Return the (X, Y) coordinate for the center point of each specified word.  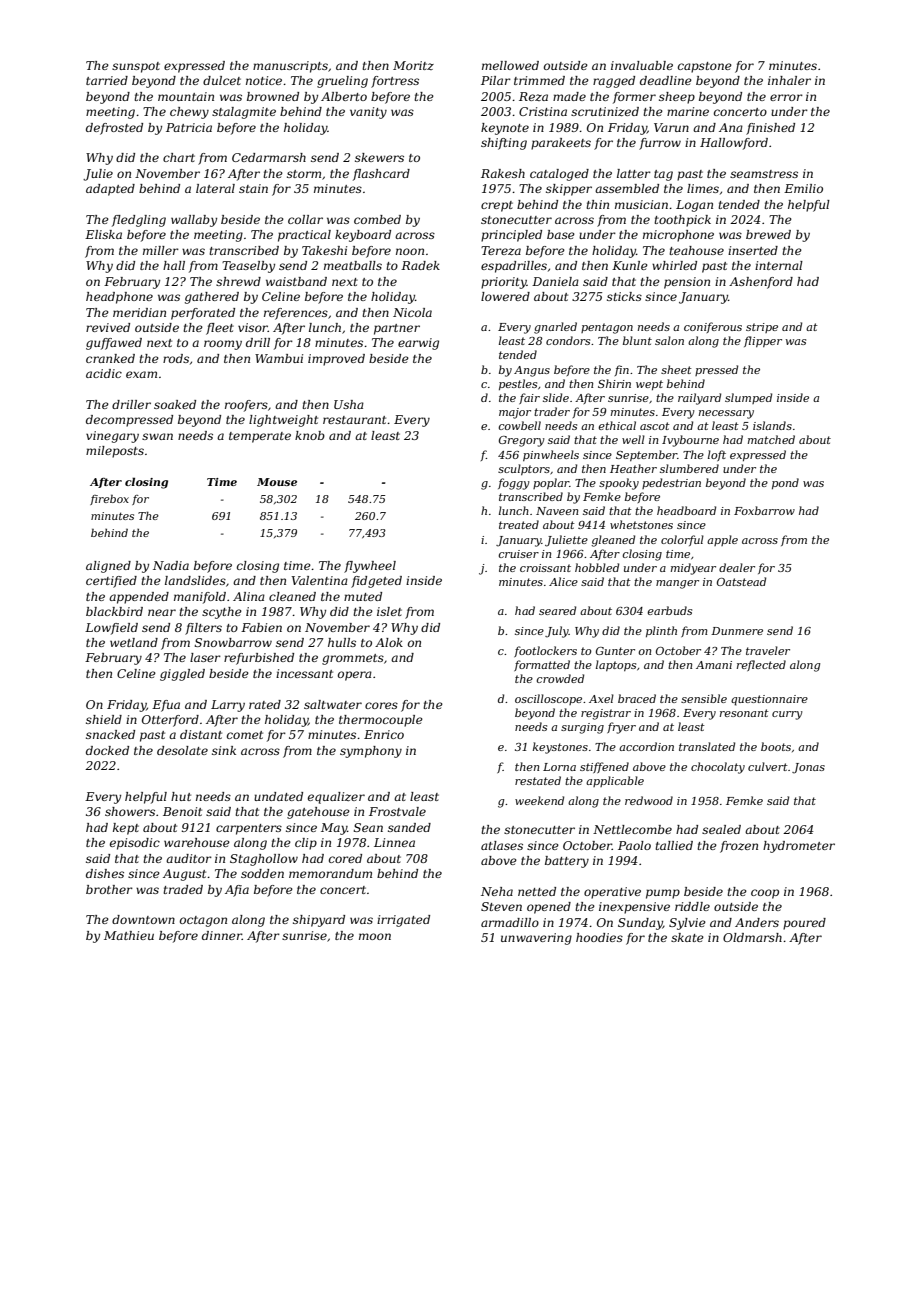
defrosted (114, 129)
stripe (762, 328)
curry (787, 715)
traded (183, 889)
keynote (505, 129)
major (515, 413)
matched (771, 439)
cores (381, 705)
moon (375, 936)
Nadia (171, 565)
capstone (705, 67)
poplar (551, 483)
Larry (228, 706)
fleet (220, 329)
